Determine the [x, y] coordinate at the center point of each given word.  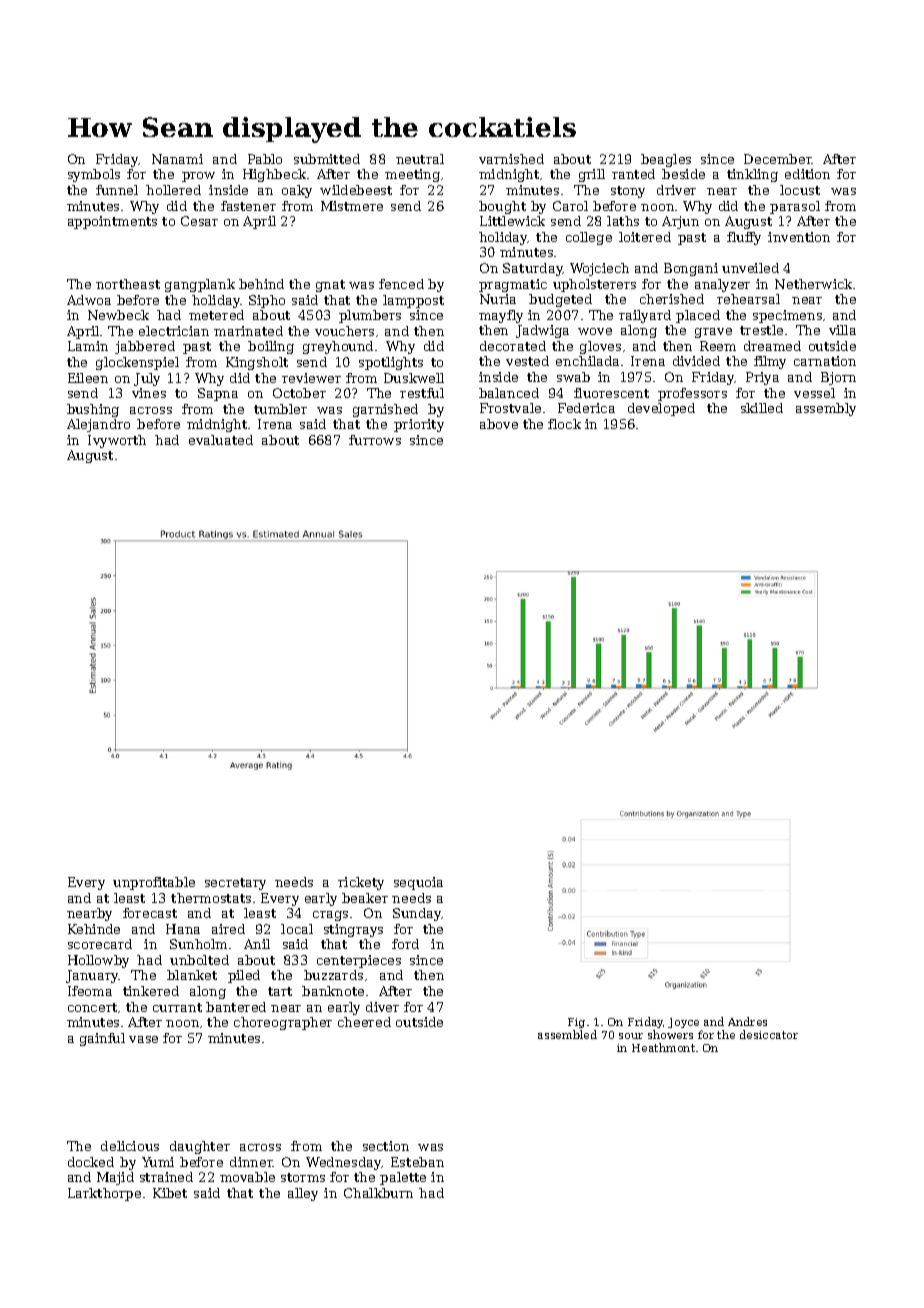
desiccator [769, 1034]
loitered [645, 237]
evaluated [221, 440]
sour [631, 1036]
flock [564, 424]
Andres [747, 1021]
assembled [567, 1034]
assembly [826, 409]
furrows [375, 440]
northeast [128, 284]
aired [228, 929]
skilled [762, 408]
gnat [330, 286]
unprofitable [154, 883]
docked [91, 1162]
